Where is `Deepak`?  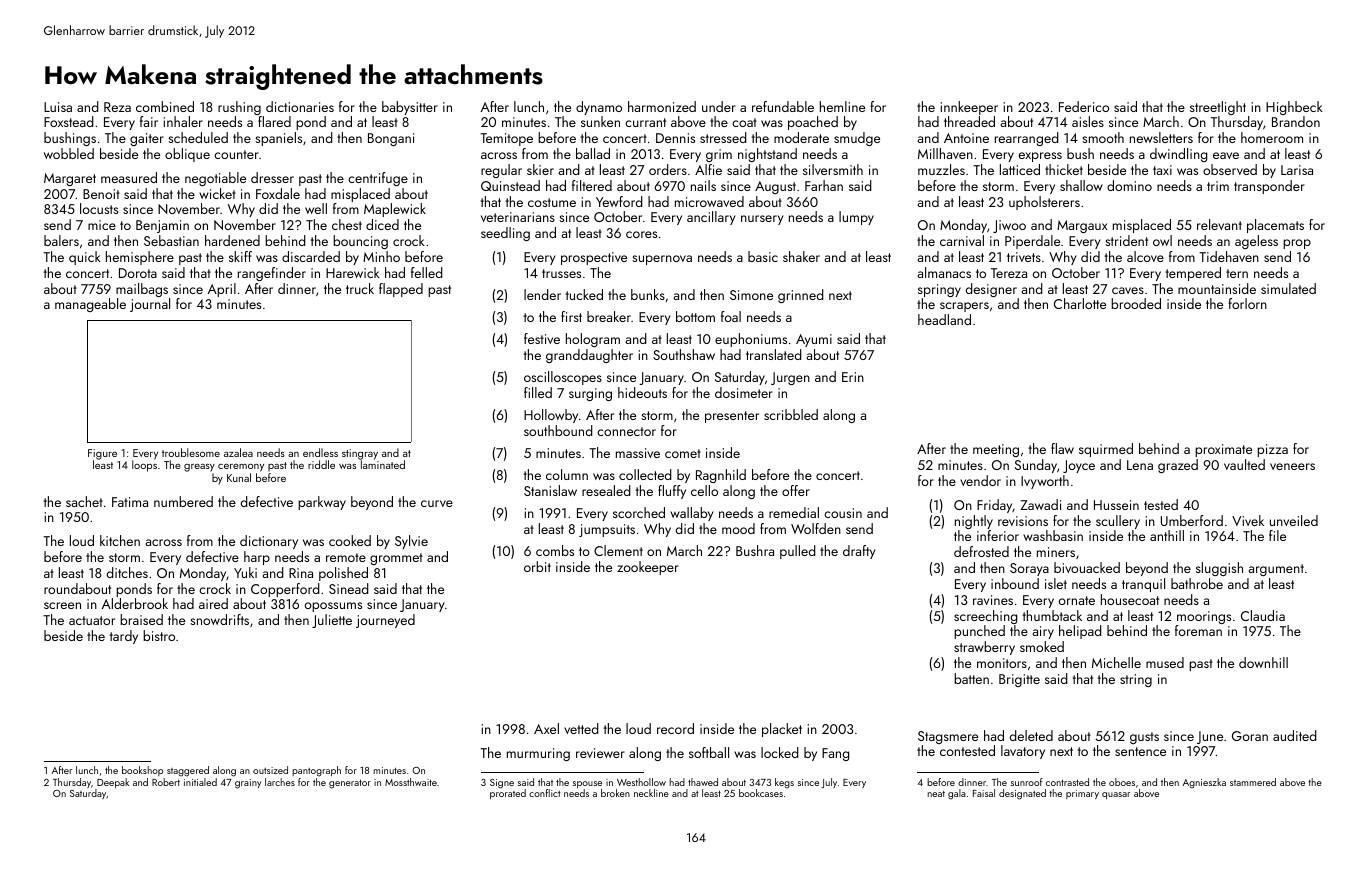
Deepak is located at coordinates (113, 783).
